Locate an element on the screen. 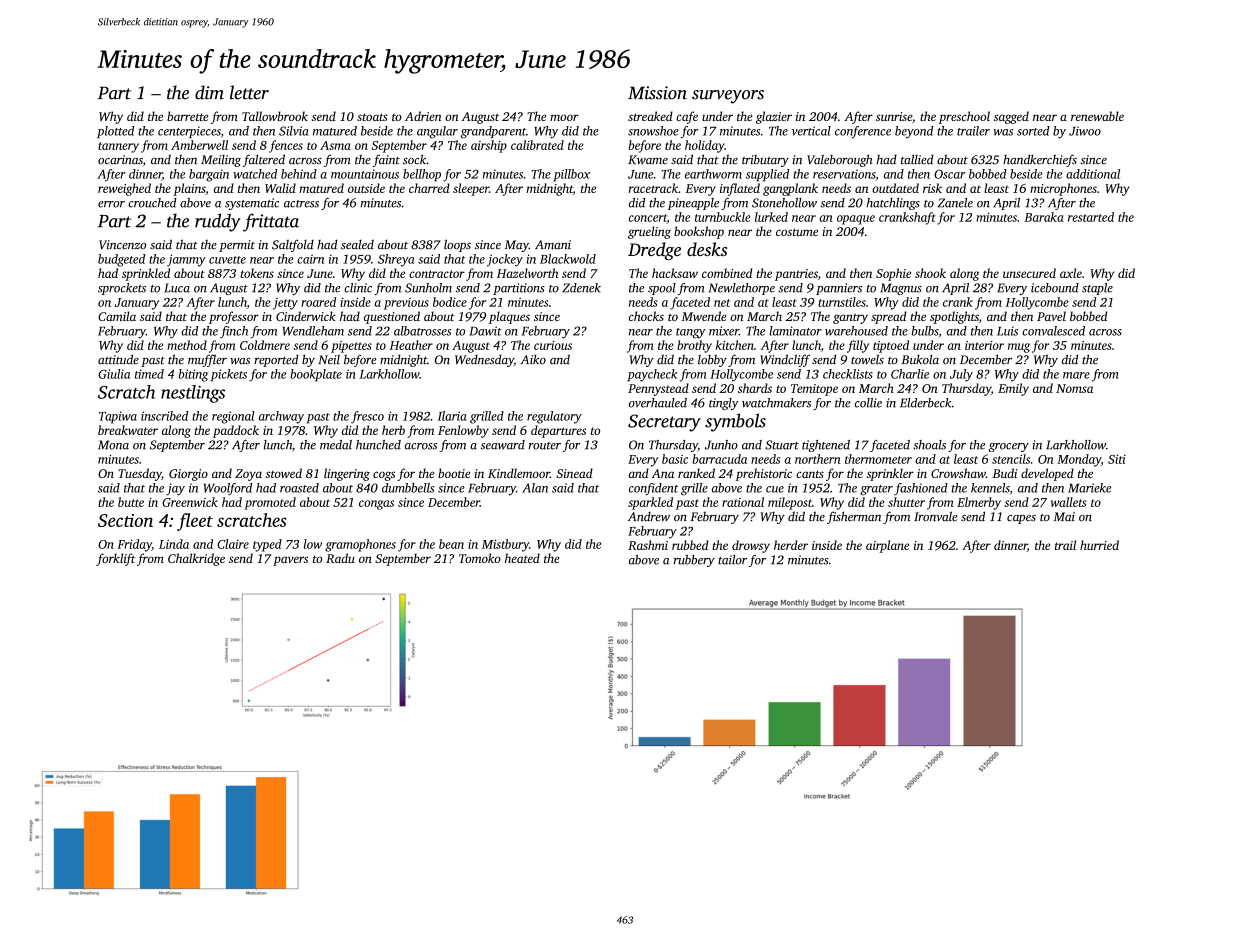  cuvette is located at coordinates (227, 260).
